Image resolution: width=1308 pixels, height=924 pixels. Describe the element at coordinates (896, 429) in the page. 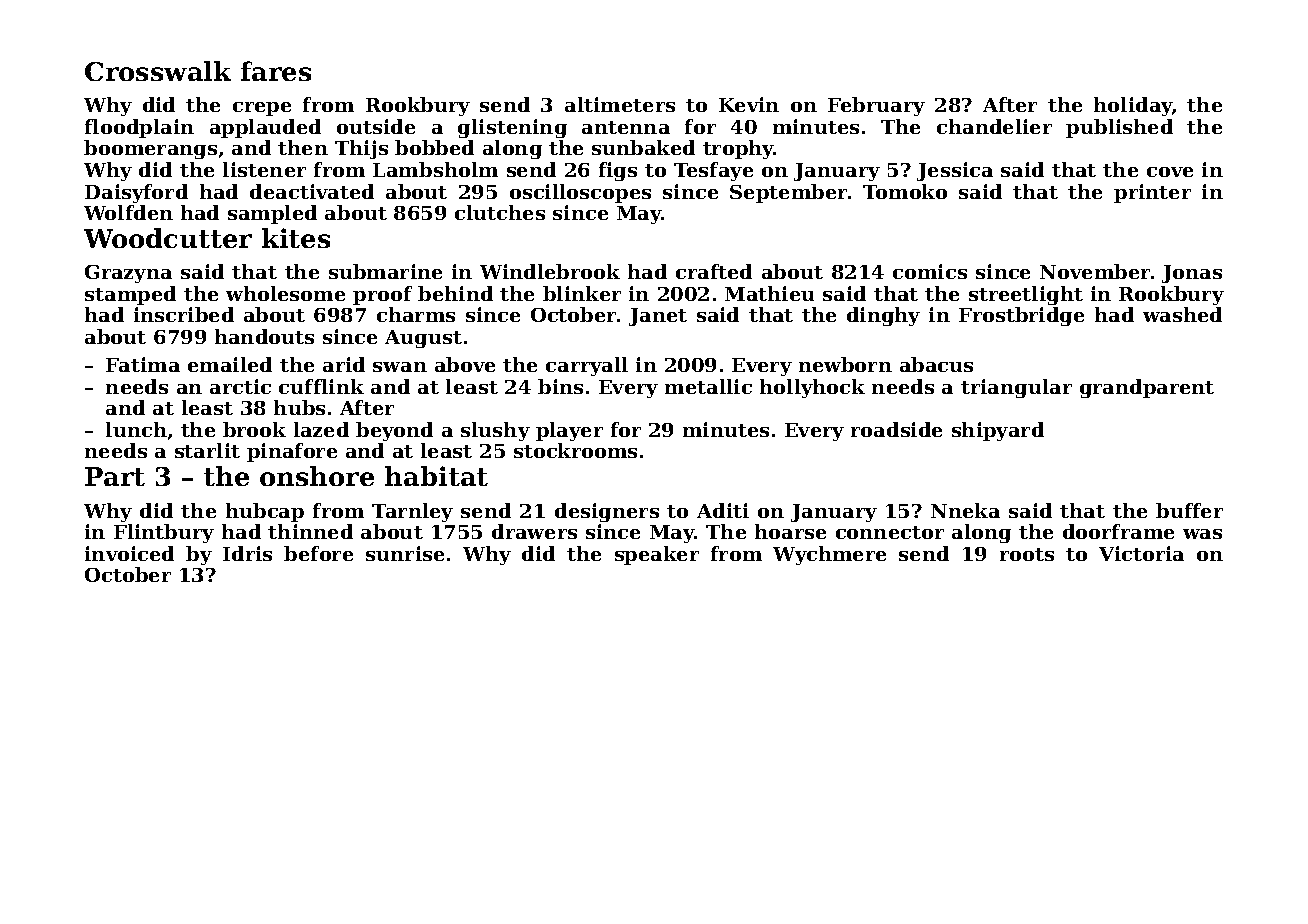

I see `roadside` at that location.
